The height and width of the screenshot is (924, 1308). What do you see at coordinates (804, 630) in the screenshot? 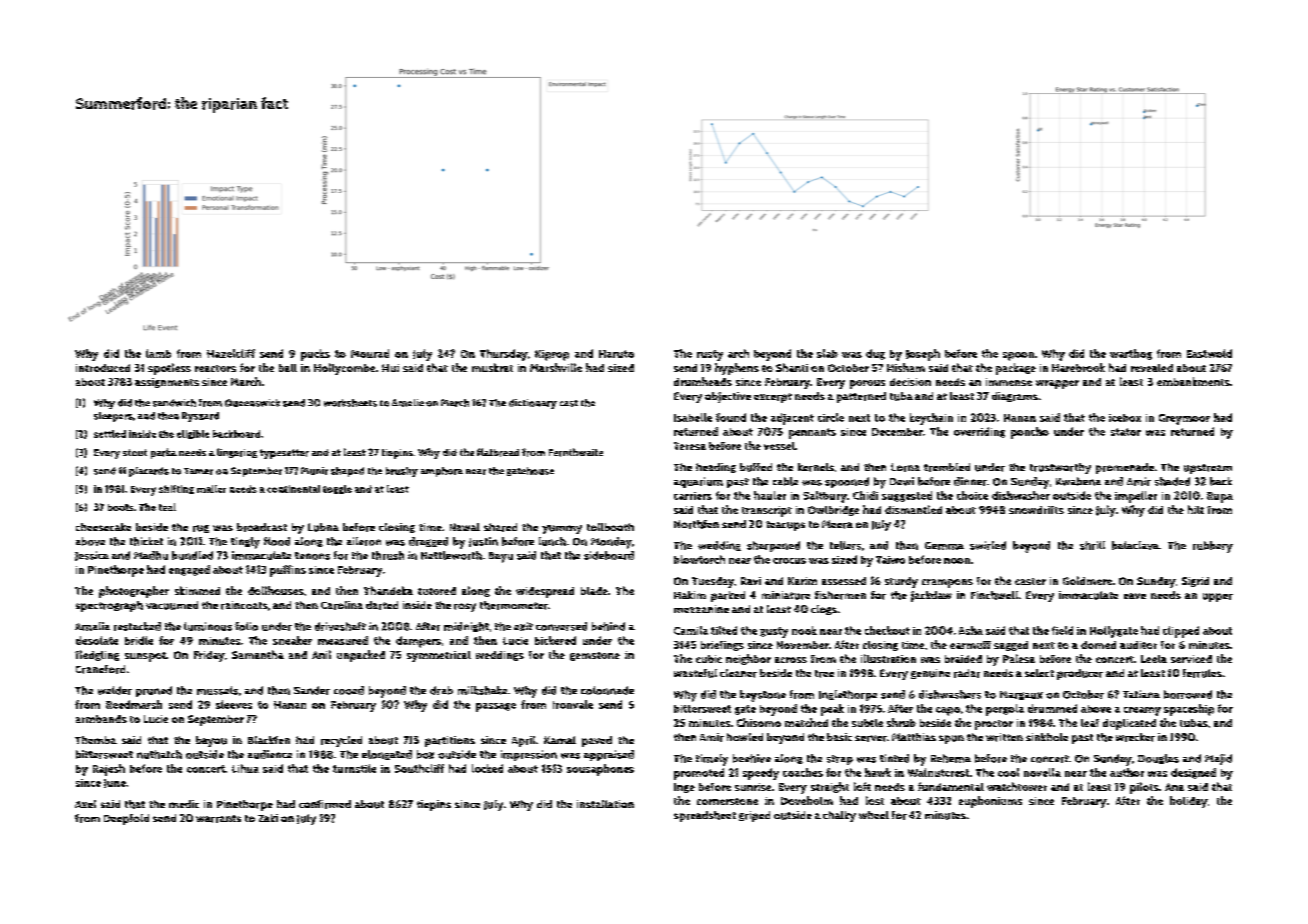
I see `nook` at bounding box center [804, 630].
